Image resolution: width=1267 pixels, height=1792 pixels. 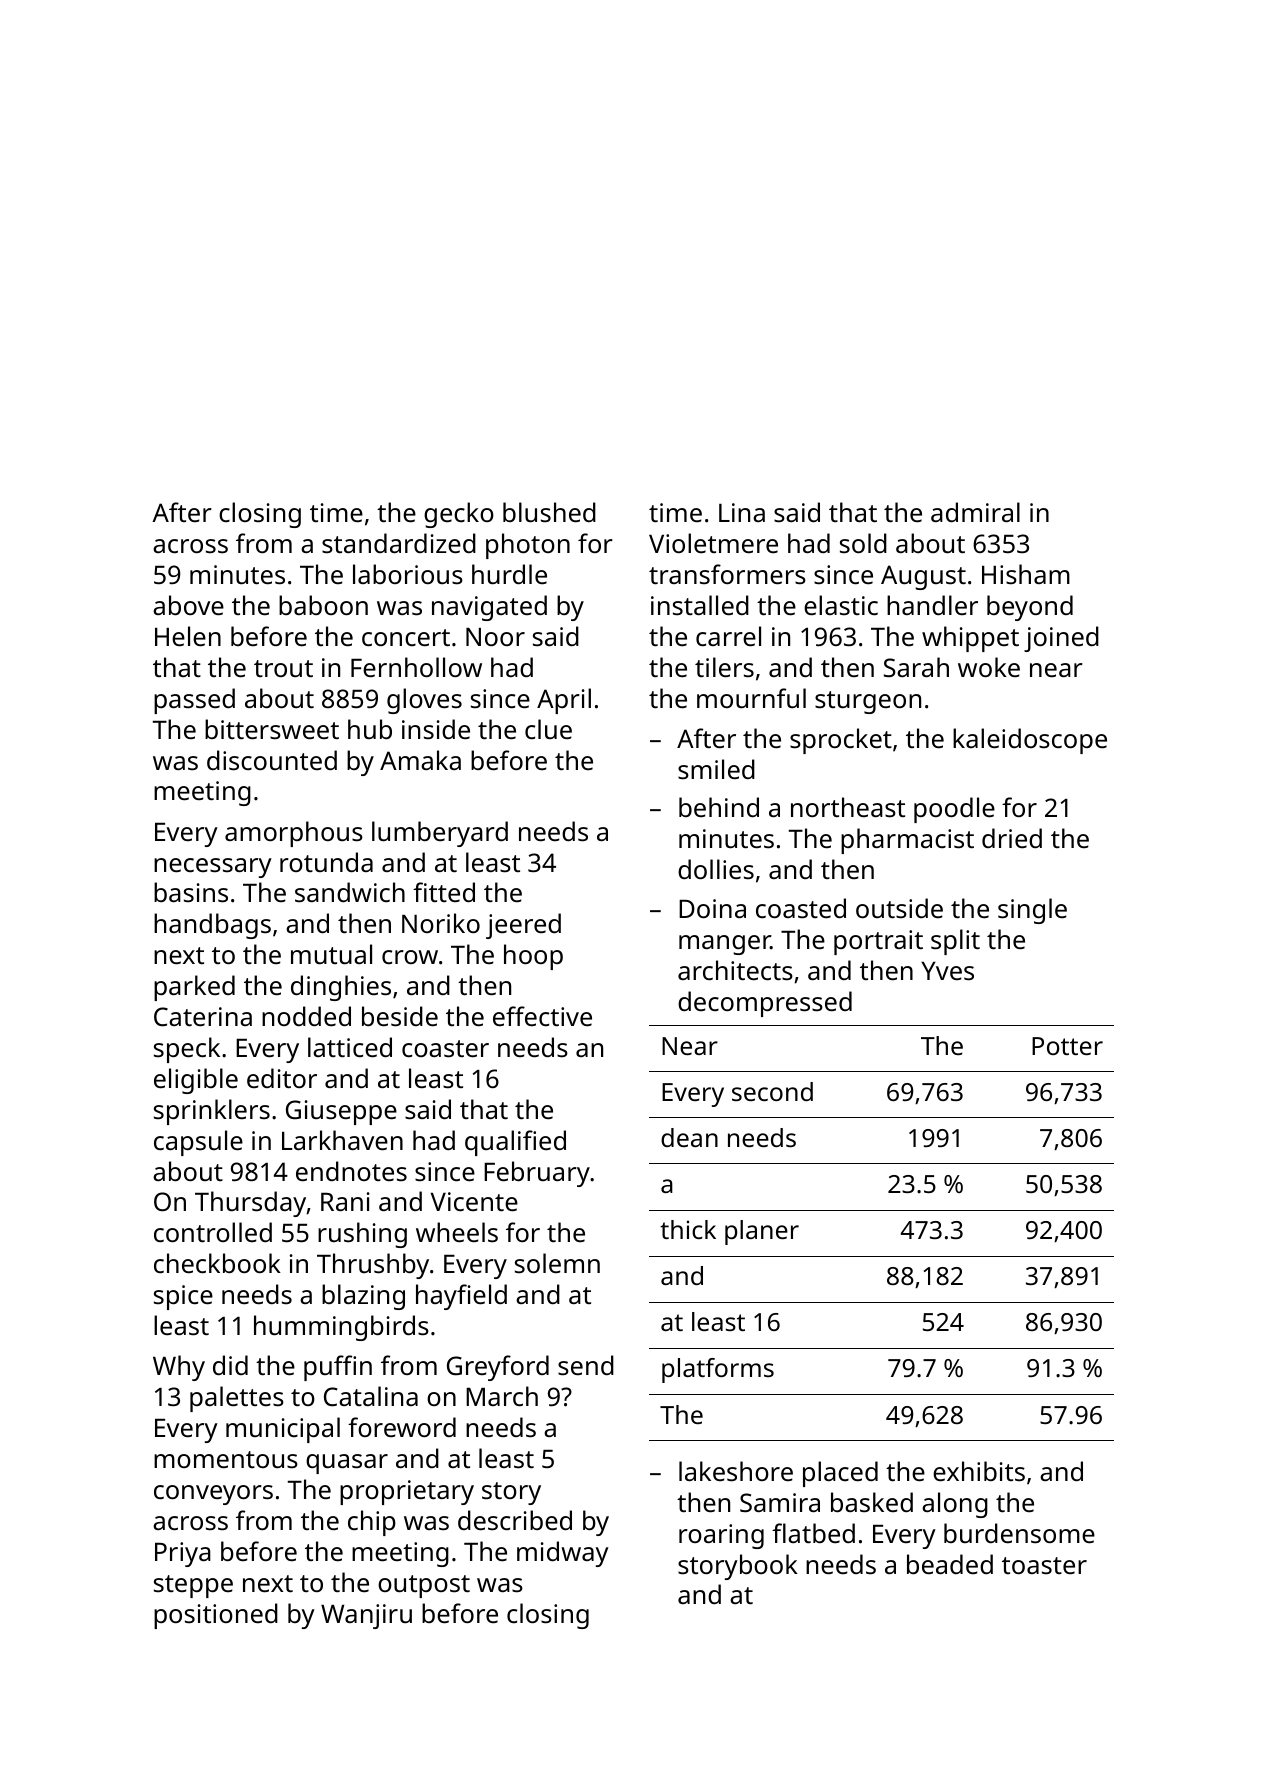 What do you see at coordinates (762, 1232) in the screenshot?
I see `planer` at bounding box center [762, 1232].
